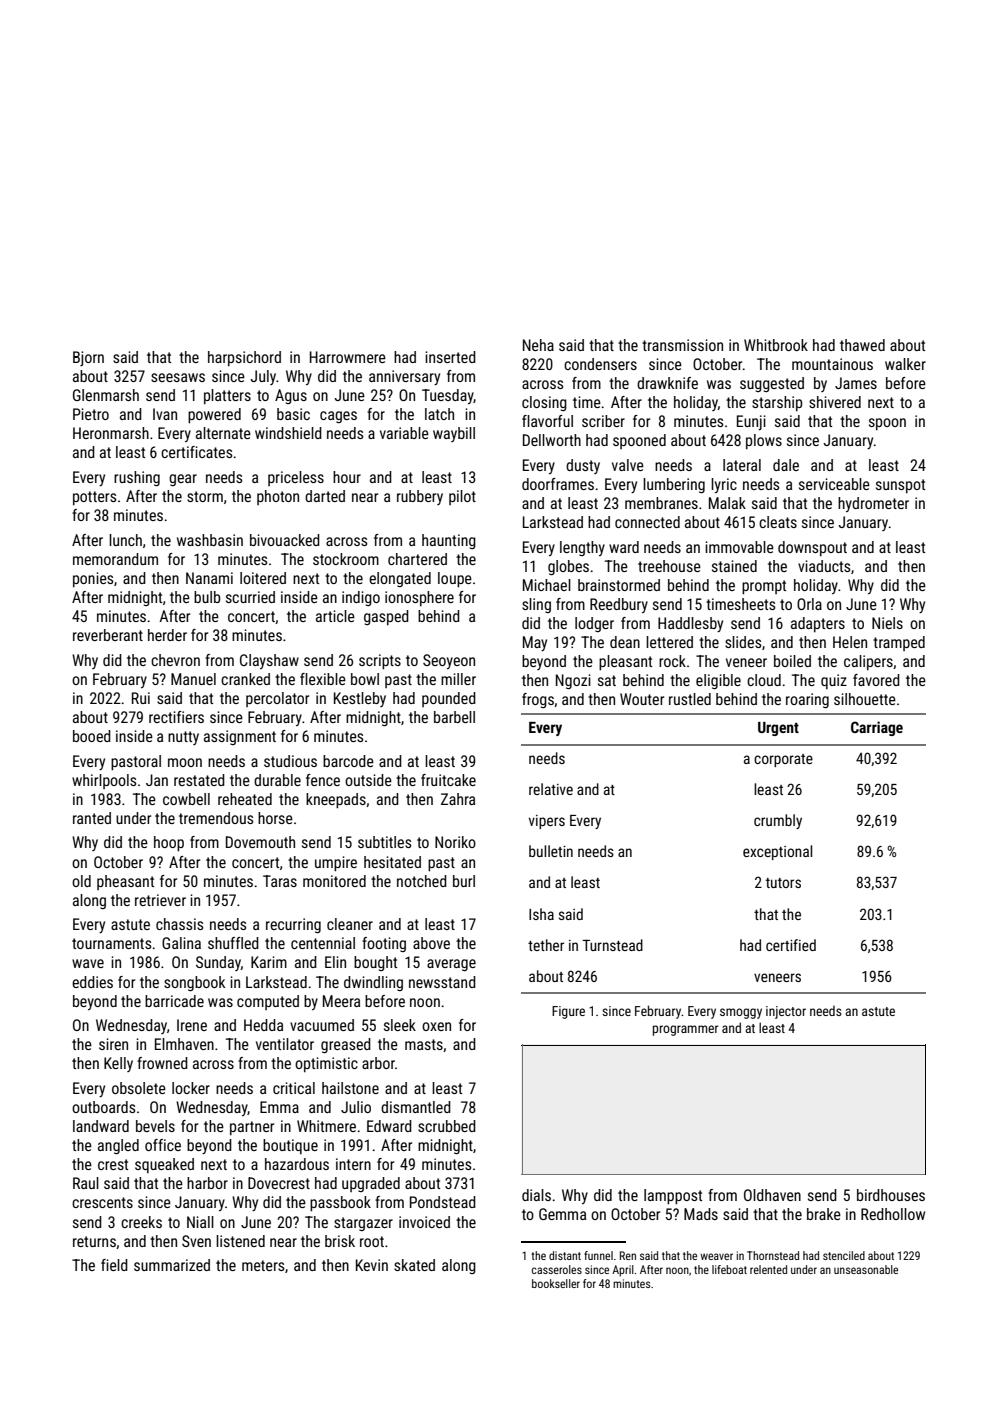 The height and width of the image is (1418, 998). What do you see at coordinates (724, 485) in the image?
I see `lyric` at bounding box center [724, 485].
